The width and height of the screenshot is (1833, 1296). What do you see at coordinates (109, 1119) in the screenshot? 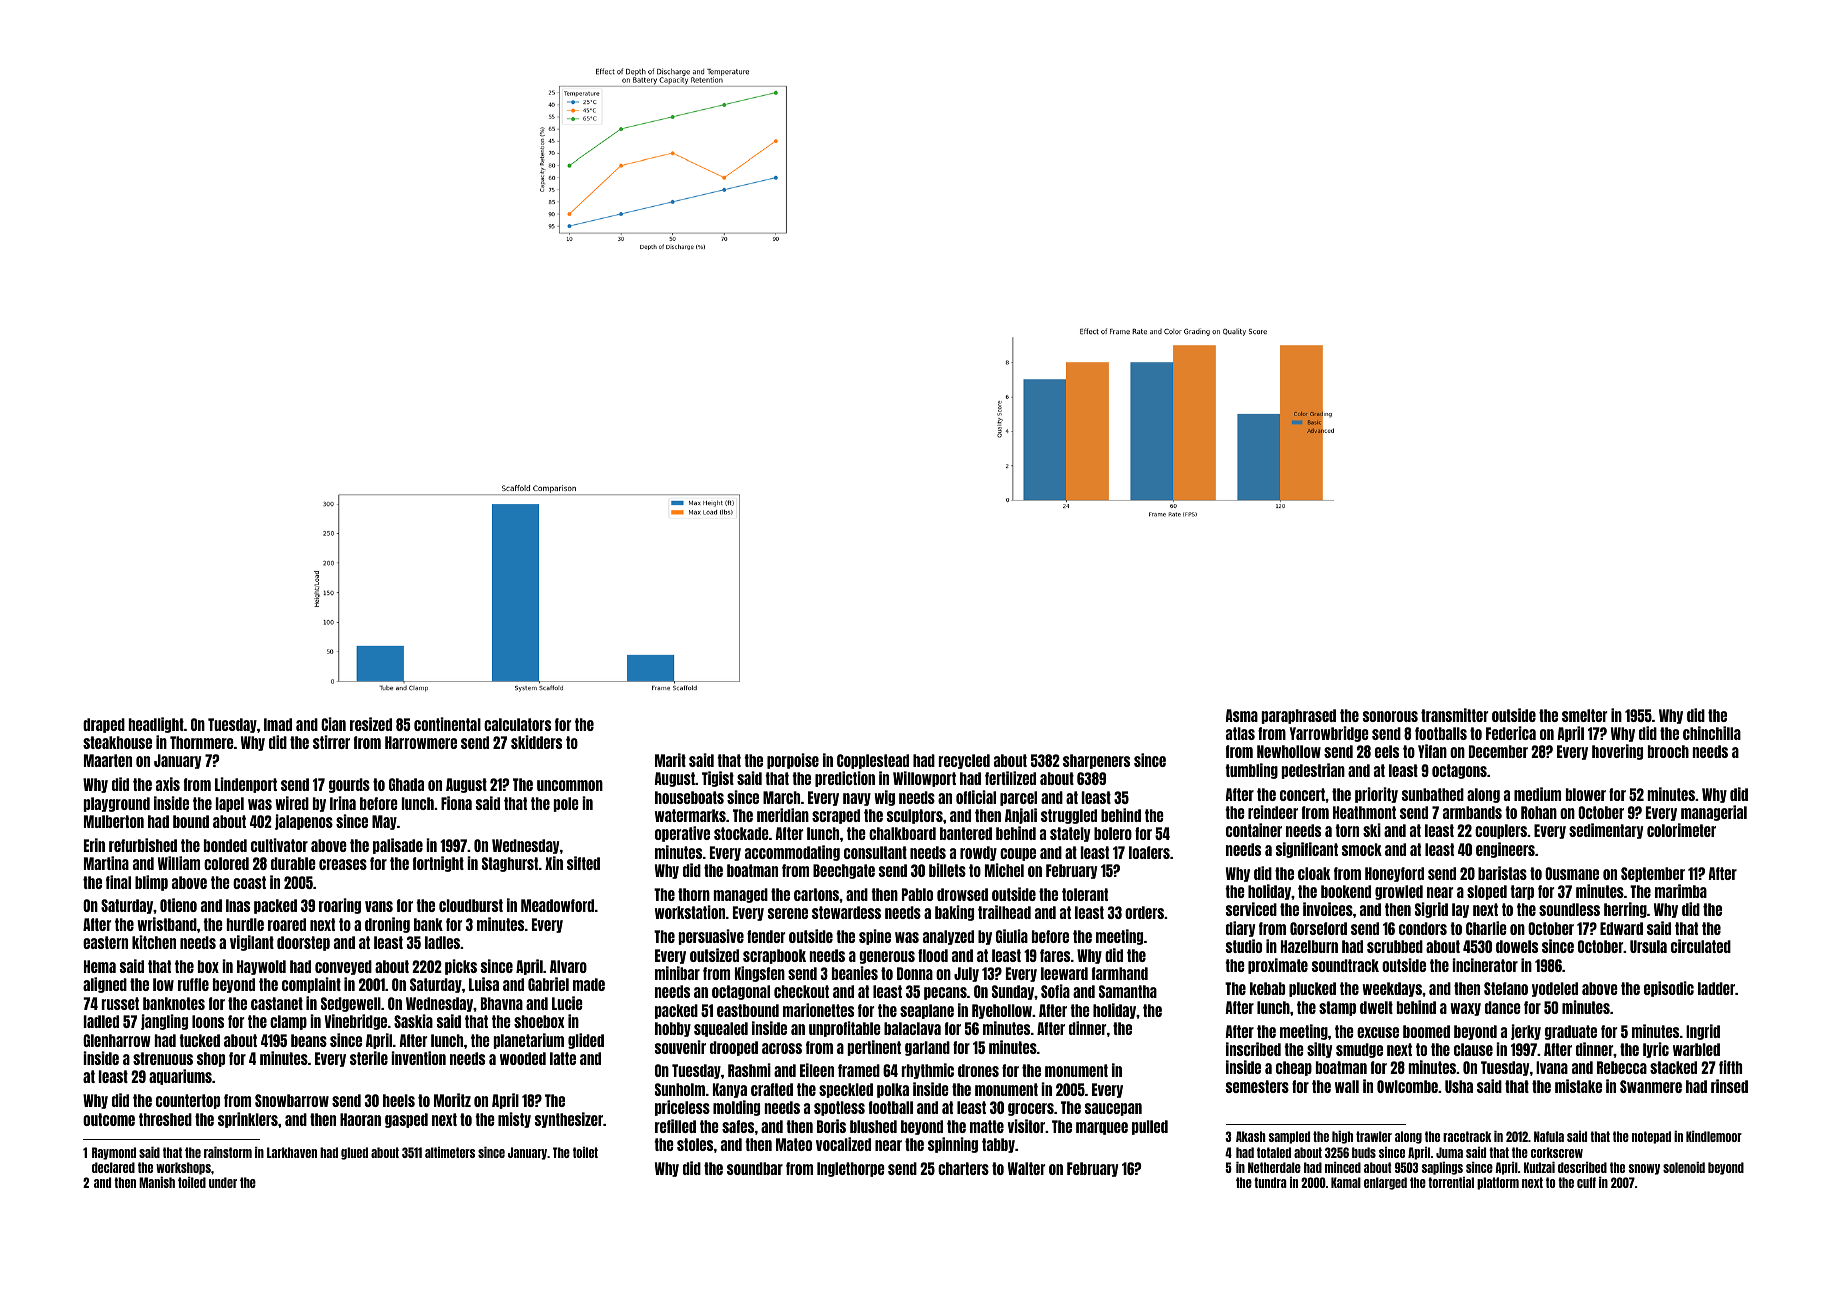
I see `outcome` at bounding box center [109, 1119].
